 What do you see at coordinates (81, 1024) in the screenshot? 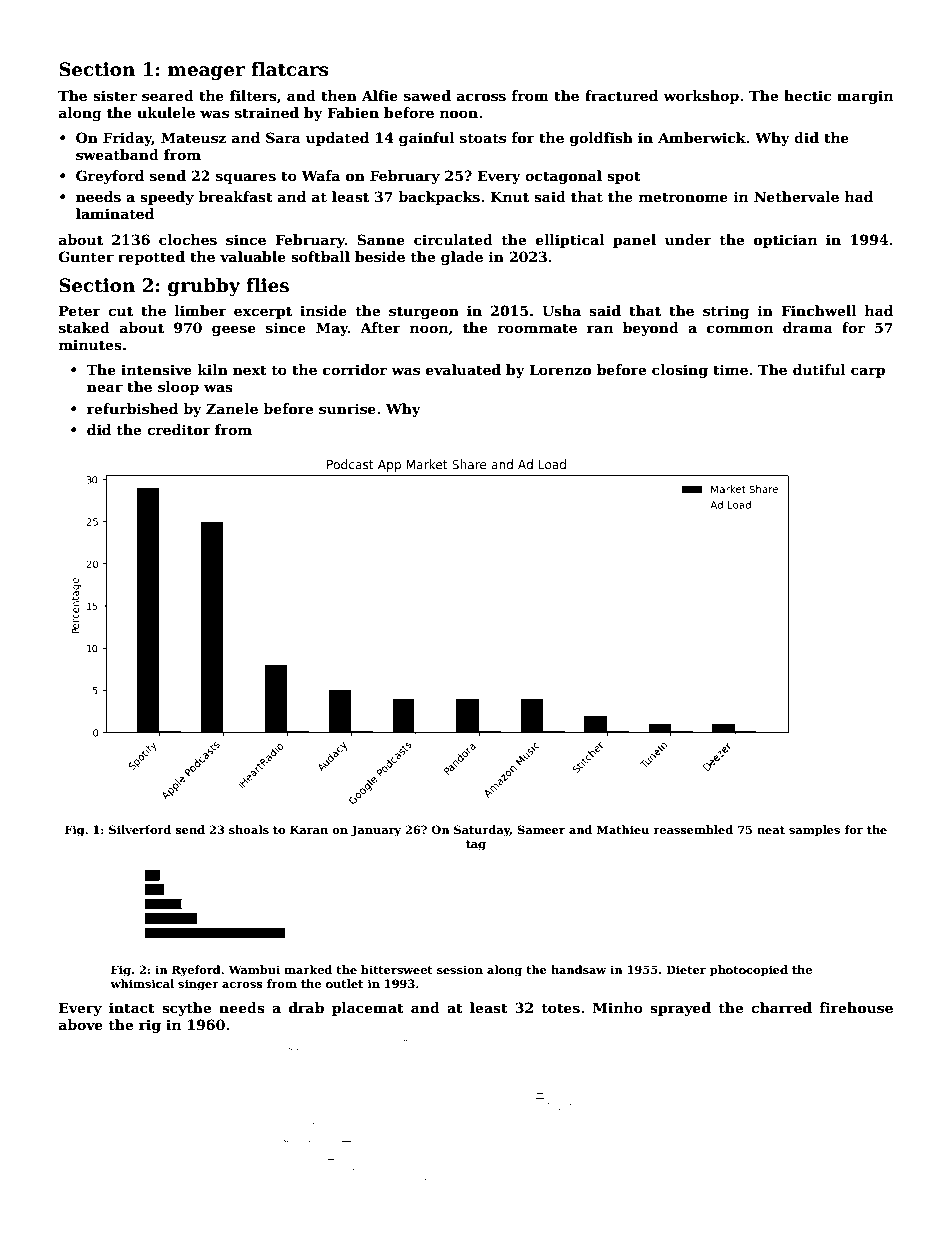
I see `above` at bounding box center [81, 1024].
